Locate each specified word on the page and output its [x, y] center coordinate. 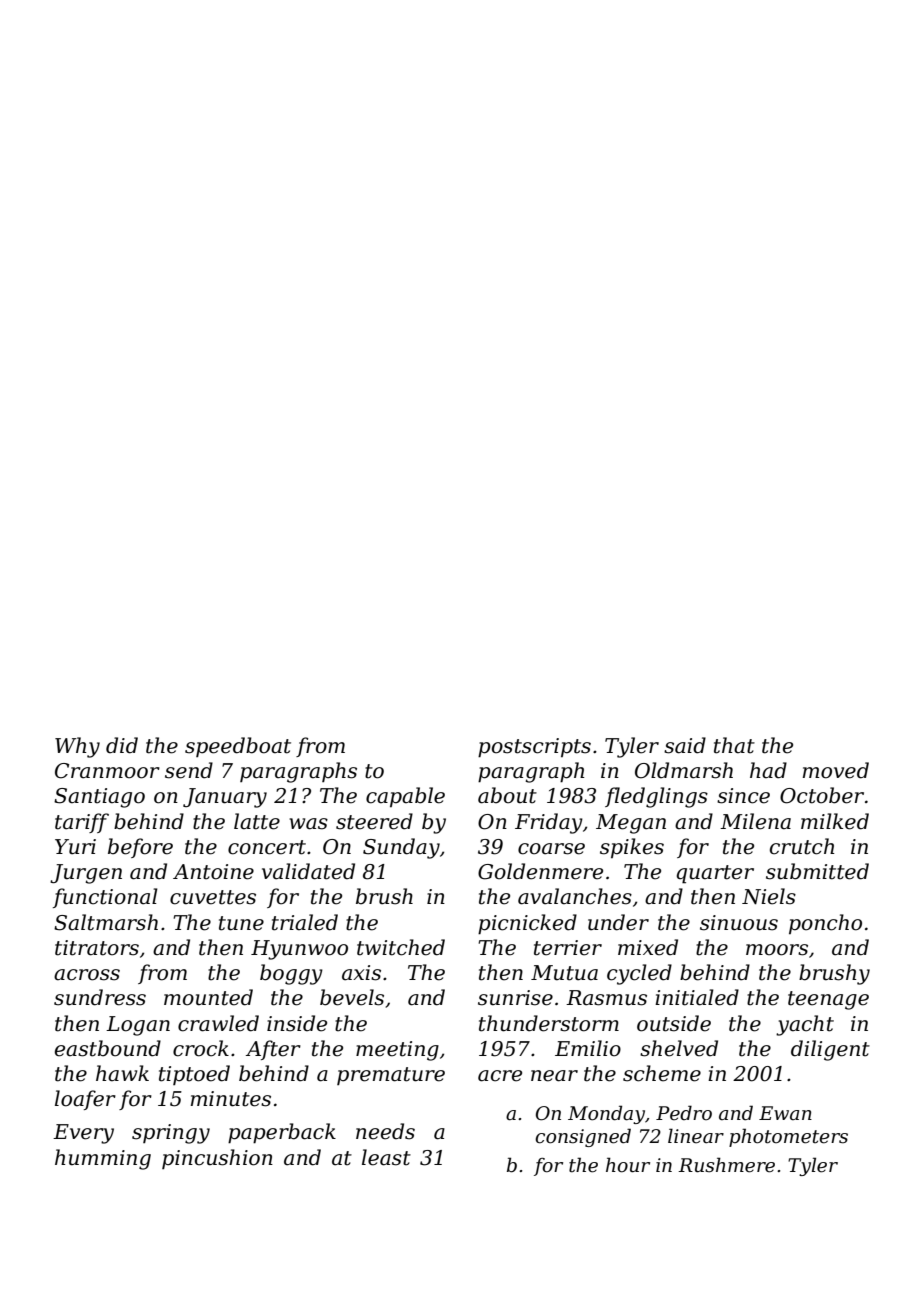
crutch [802, 846]
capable [405, 797]
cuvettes [213, 897]
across [87, 975]
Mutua [564, 973]
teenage [828, 1000]
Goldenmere [540, 871]
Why [77, 747]
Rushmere [726, 1165]
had [768, 770]
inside [297, 1023]
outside [674, 1023]
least [386, 1157]
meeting [397, 1051]
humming [103, 1159]
